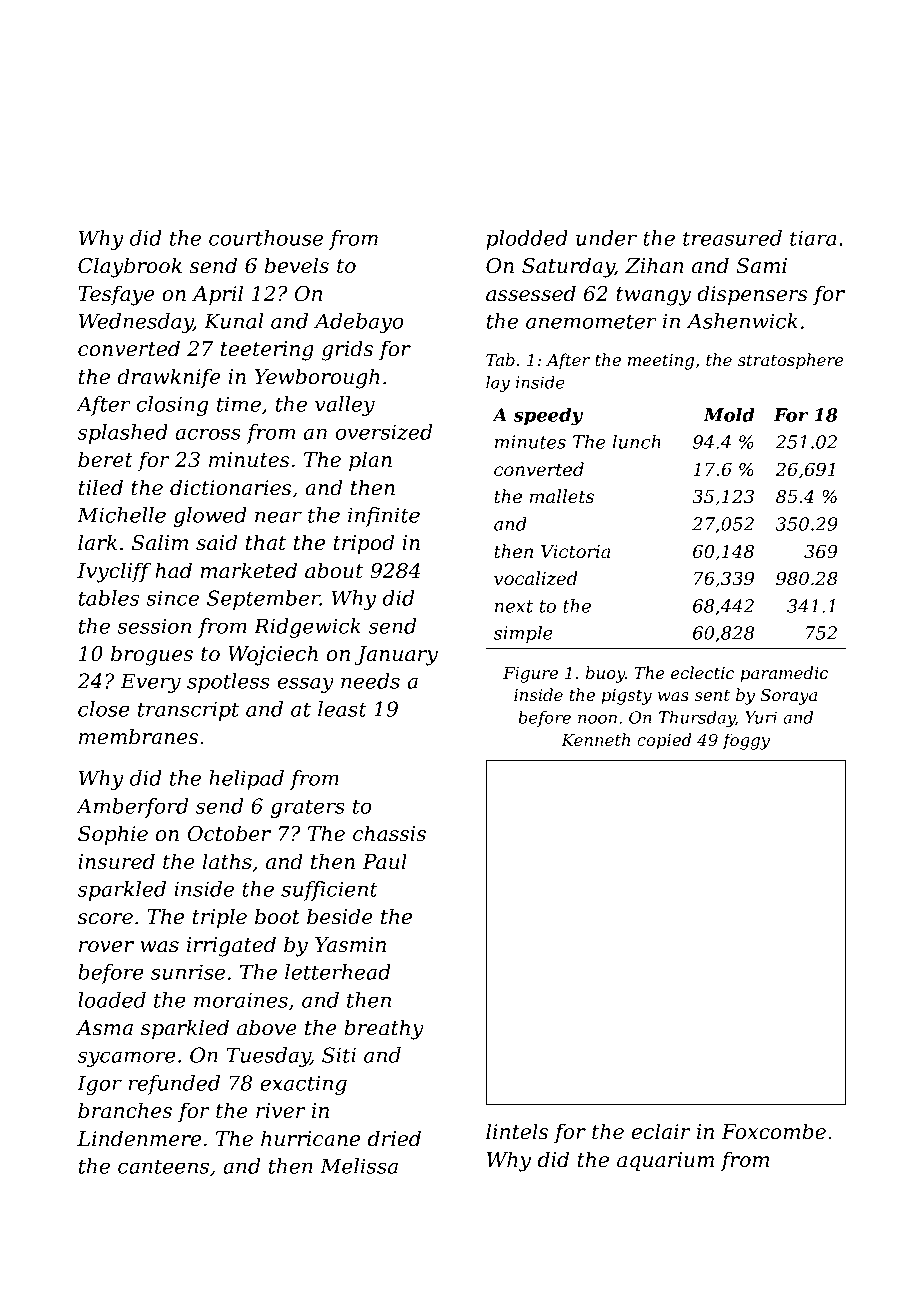 The image size is (924, 1311). What do you see at coordinates (742, 321) in the document?
I see `Ashenwick` at bounding box center [742, 321].
